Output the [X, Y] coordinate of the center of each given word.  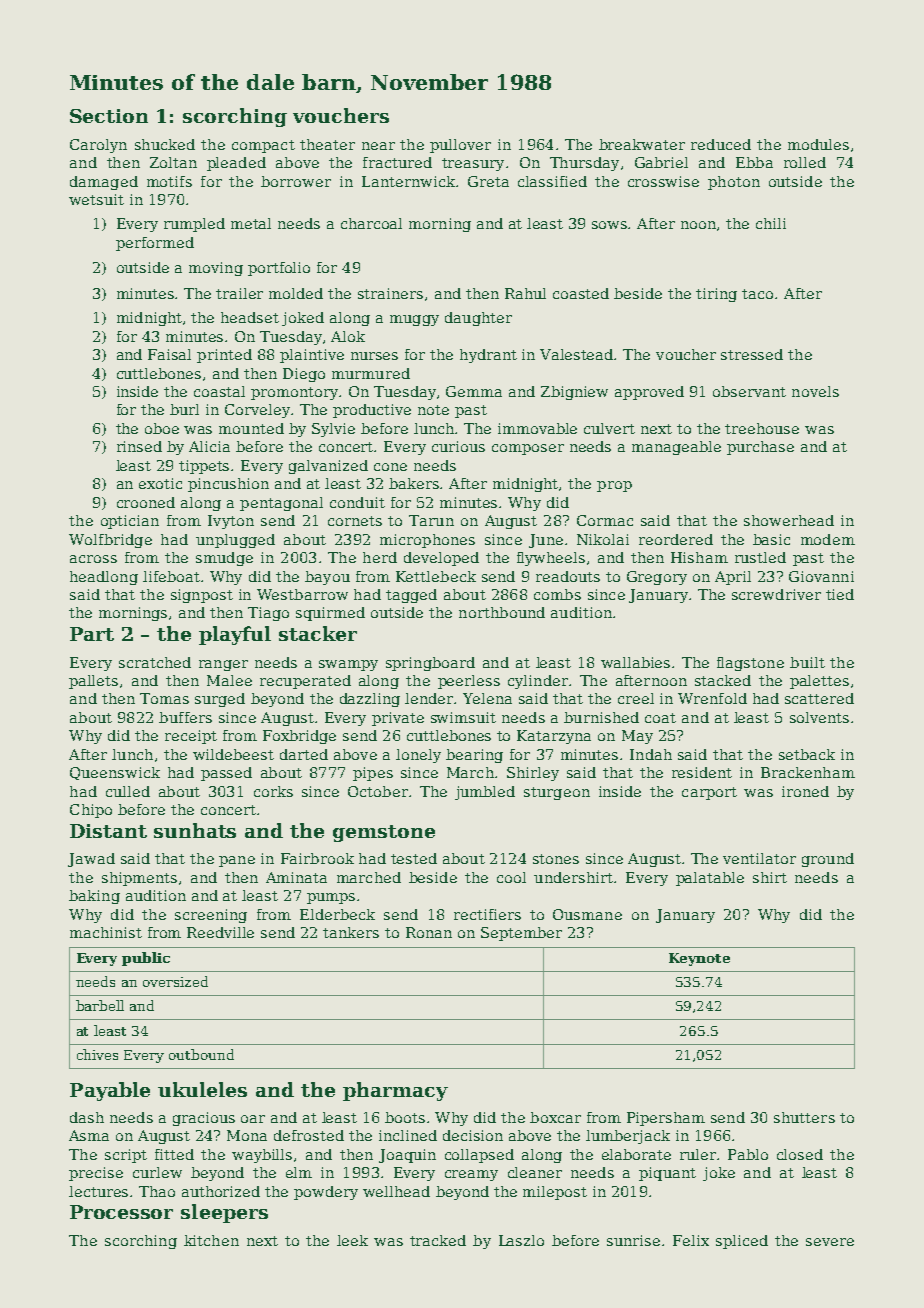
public [146, 959]
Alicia [209, 446]
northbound [502, 612]
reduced [721, 144]
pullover [460, 146]
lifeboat [171, 576]
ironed [805, 791]
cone [390, 467]
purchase [760, 448]
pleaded [236, 164]
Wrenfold [712, 698]
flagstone [750, 664]
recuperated [305, 682]
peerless [469, 682]
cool [511, 877]
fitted [174, 1154]
